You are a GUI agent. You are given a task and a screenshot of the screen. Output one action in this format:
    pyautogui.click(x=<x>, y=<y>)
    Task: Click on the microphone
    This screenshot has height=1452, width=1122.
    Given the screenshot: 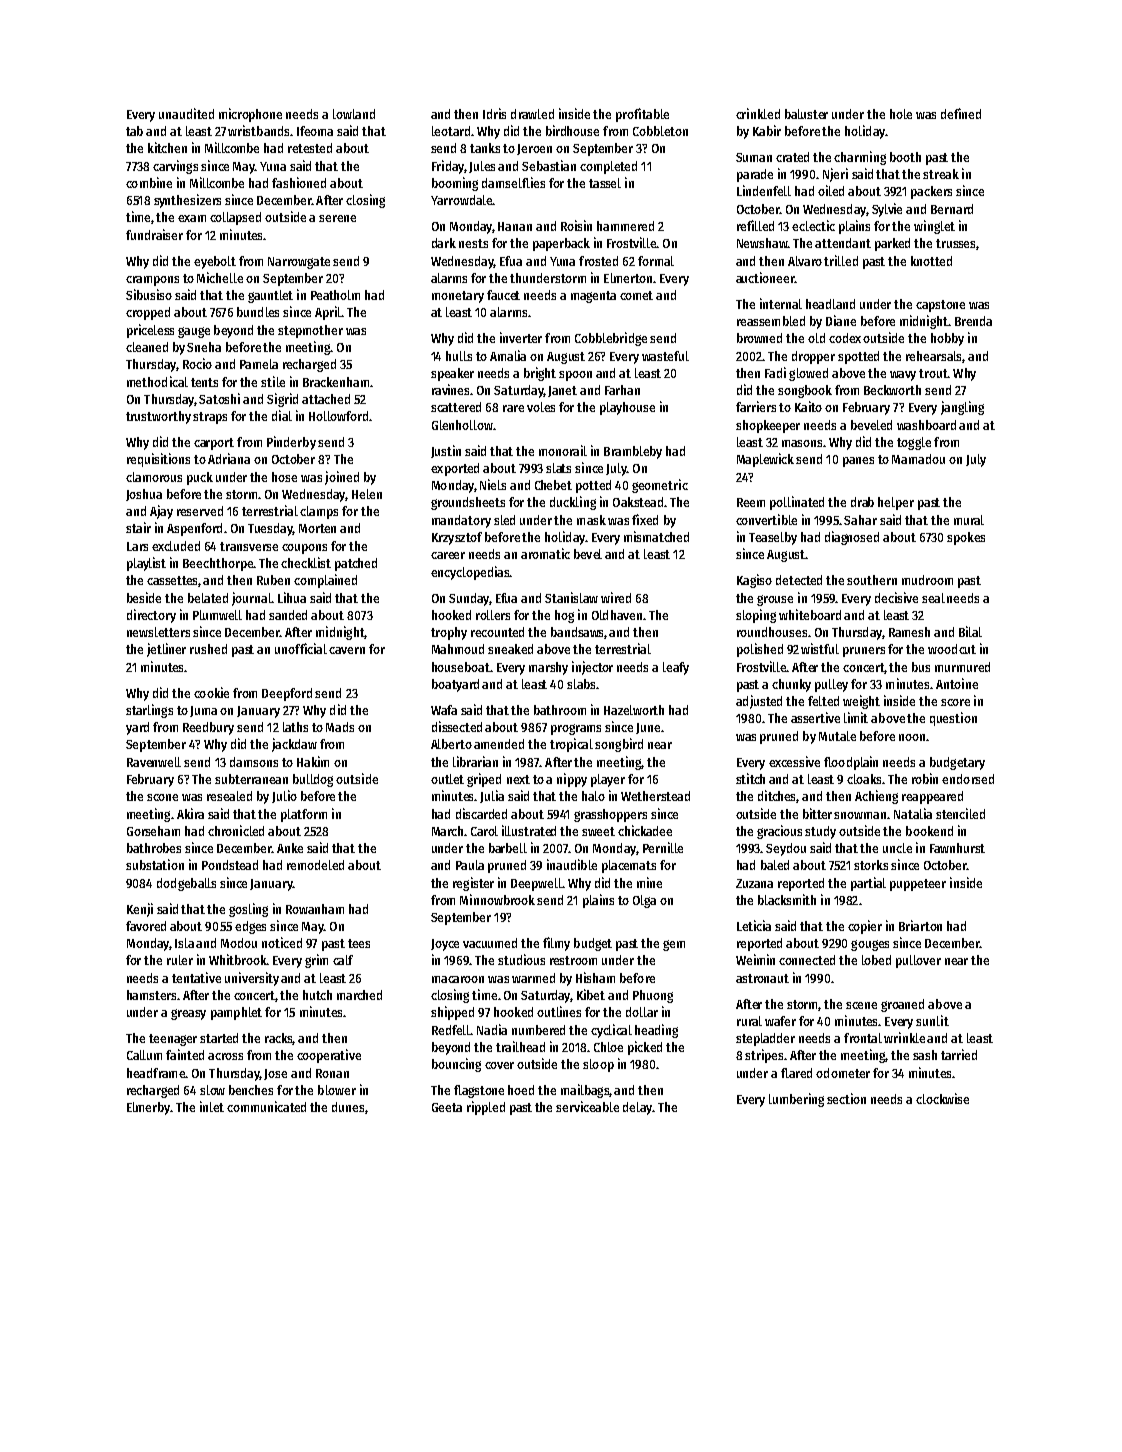 What is the action you would take?
    pyautogui.click(x=250, y=115)
